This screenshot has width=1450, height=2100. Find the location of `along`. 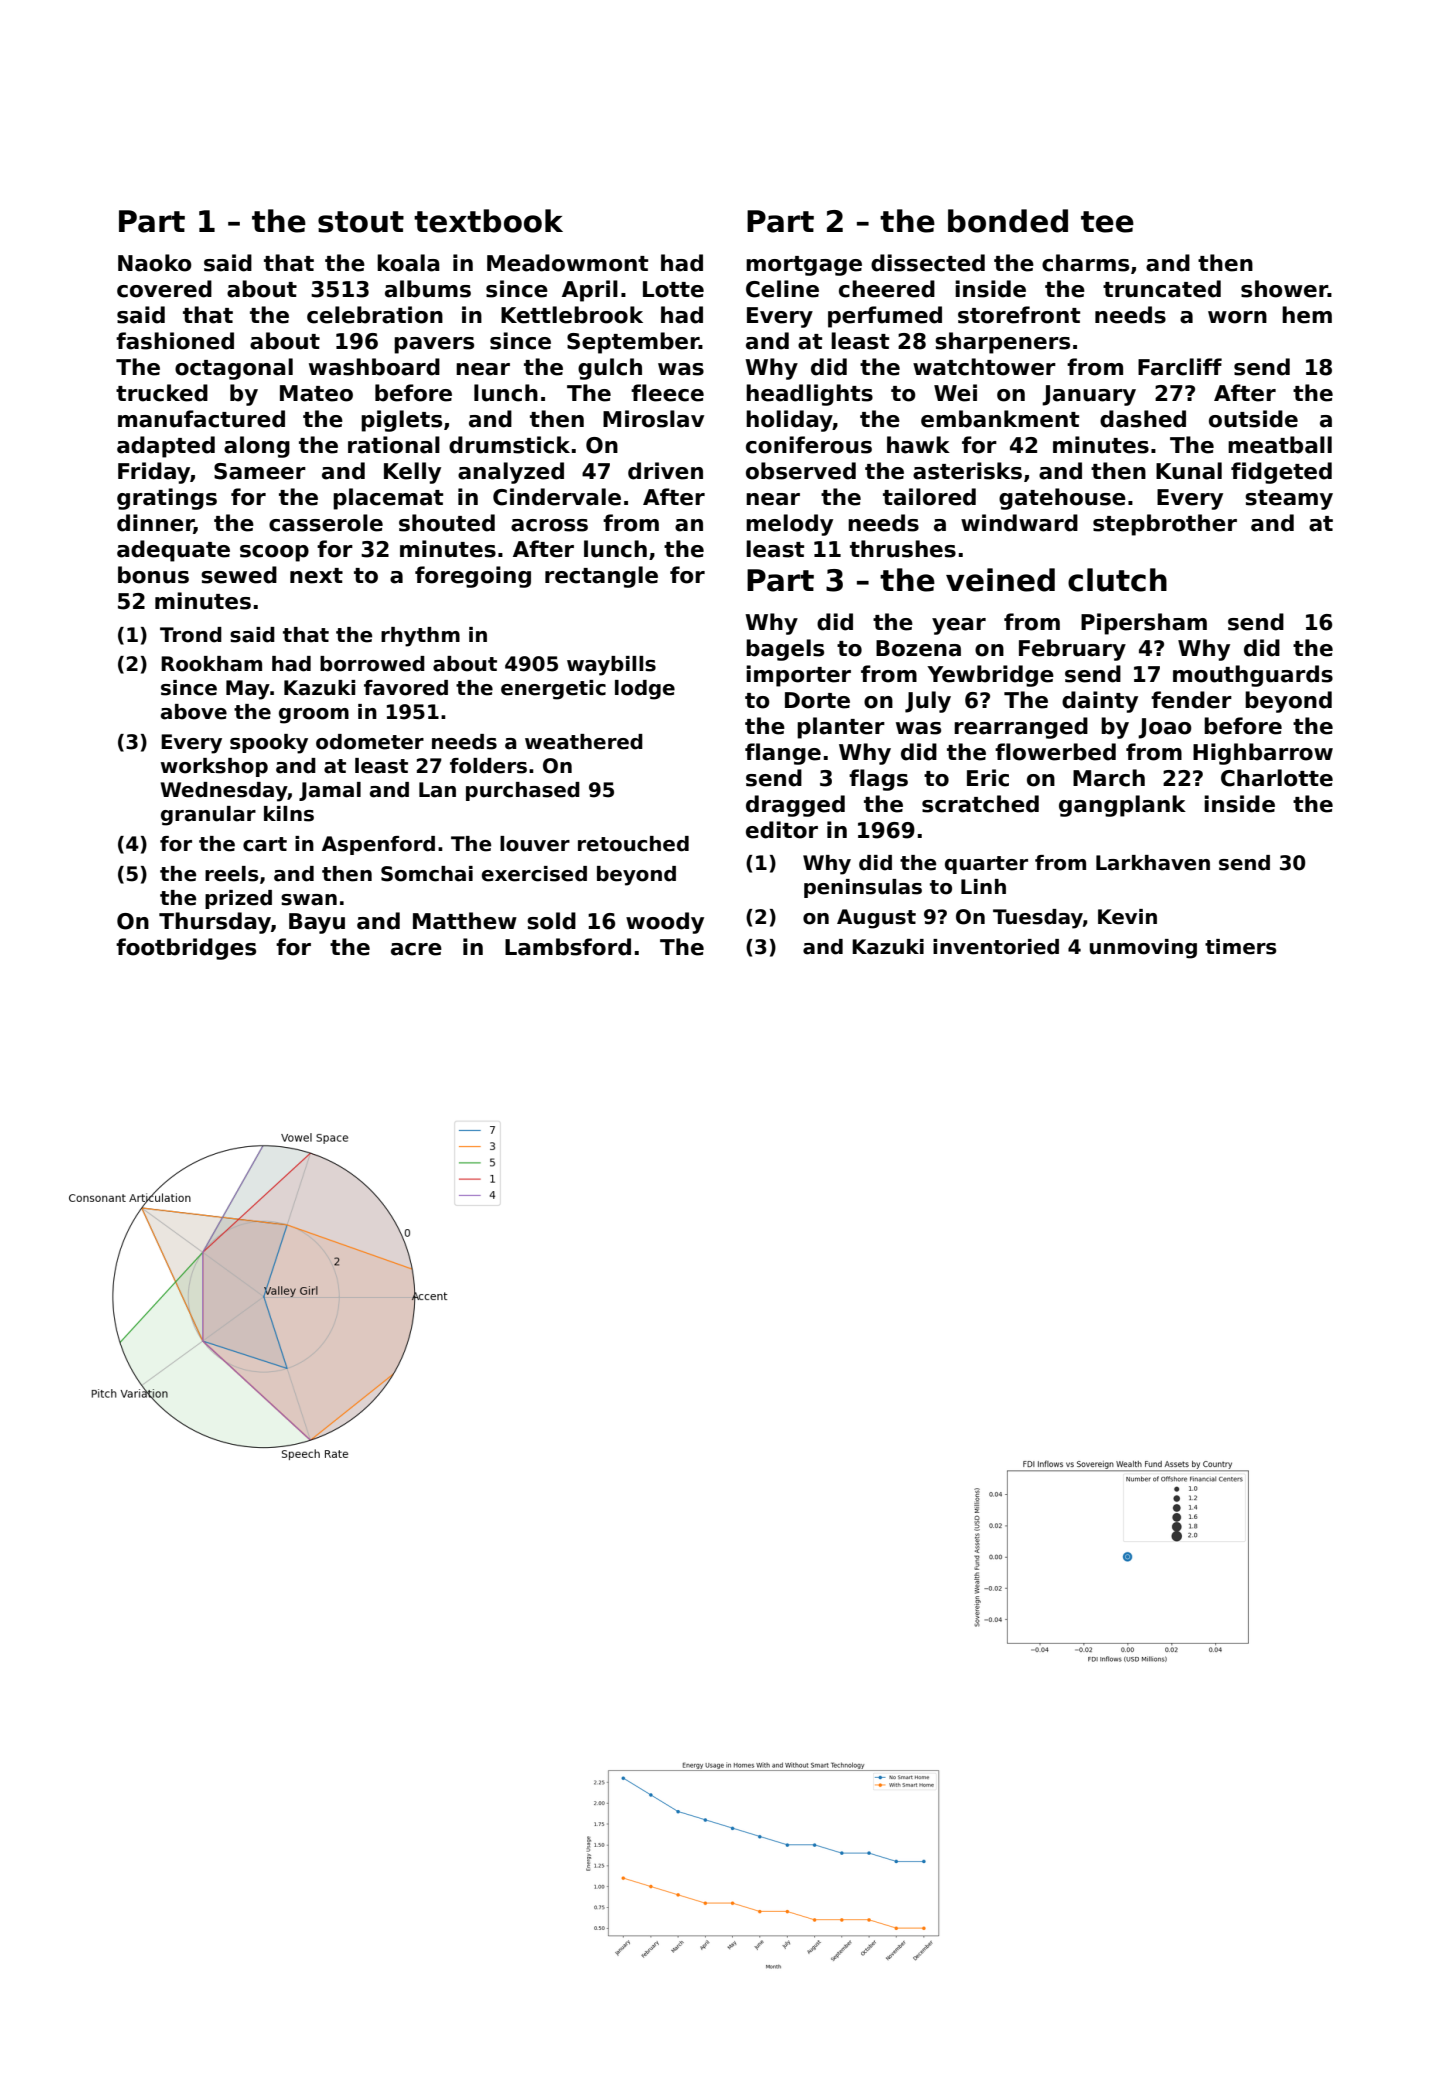

along is located at coordinates (257, 447).
